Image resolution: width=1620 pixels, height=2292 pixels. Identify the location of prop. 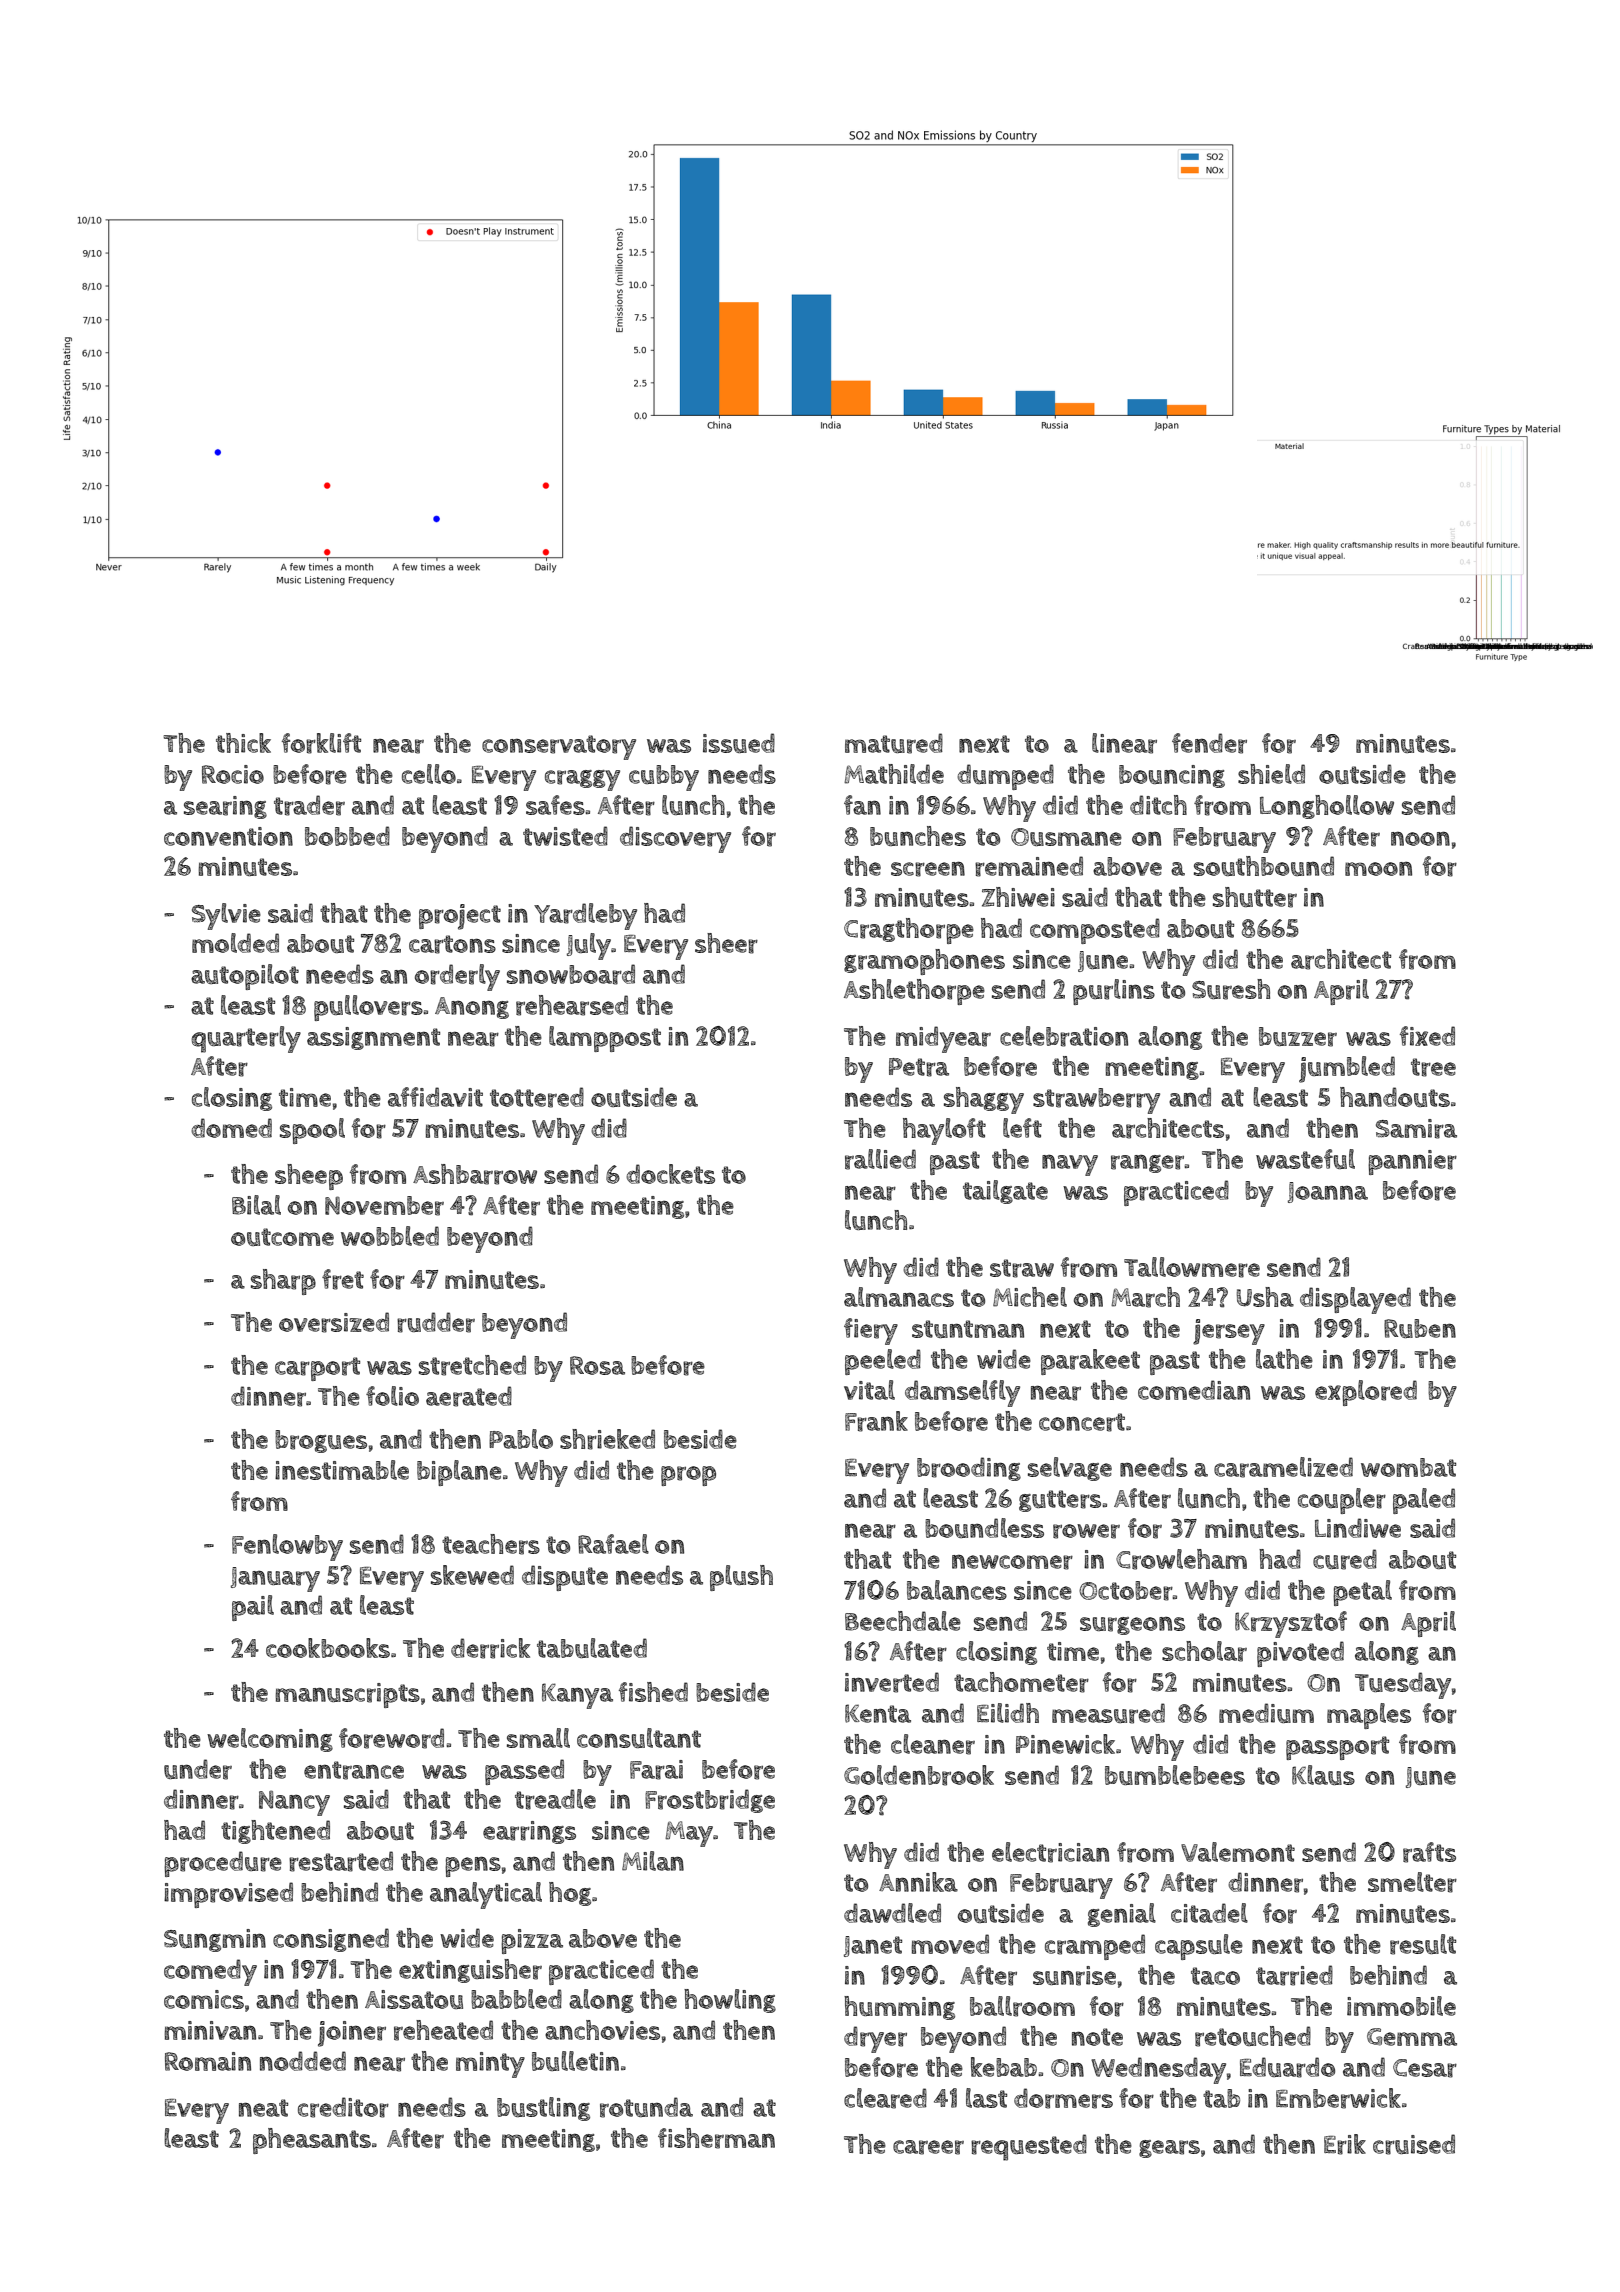
(688, 1476).
